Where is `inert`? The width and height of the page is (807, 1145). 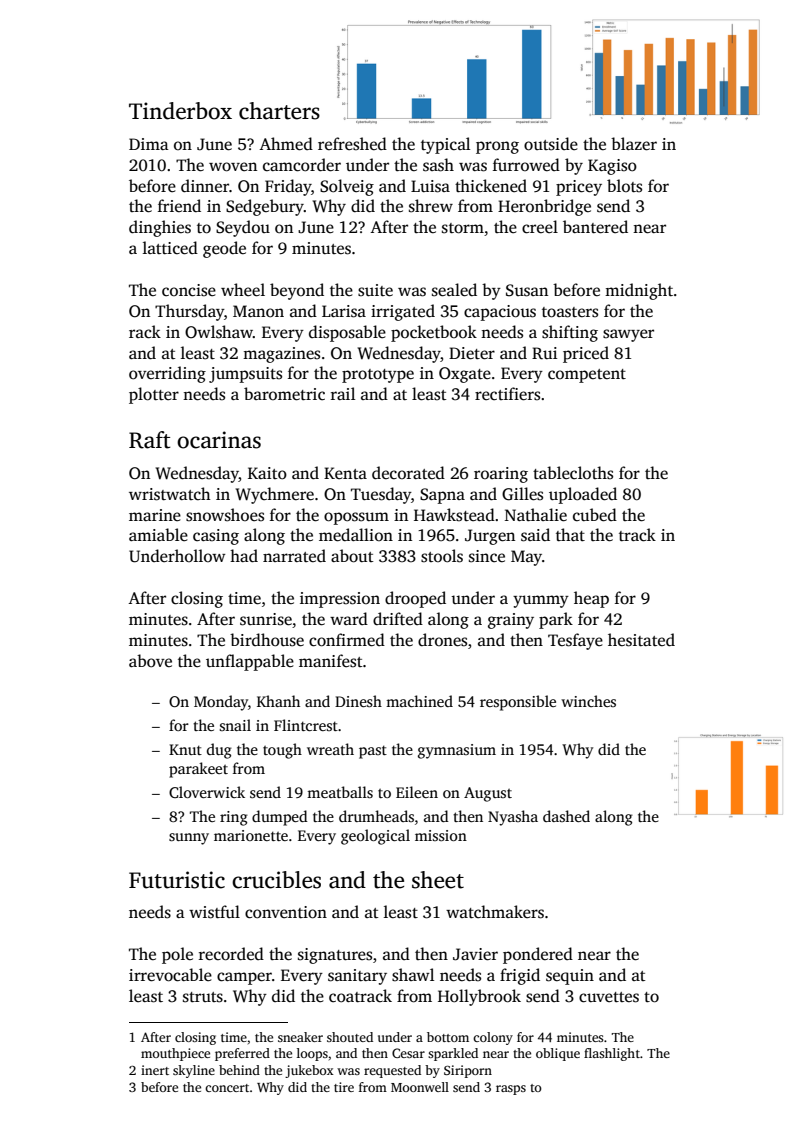
inert is located at coordinates (155, 1070).
